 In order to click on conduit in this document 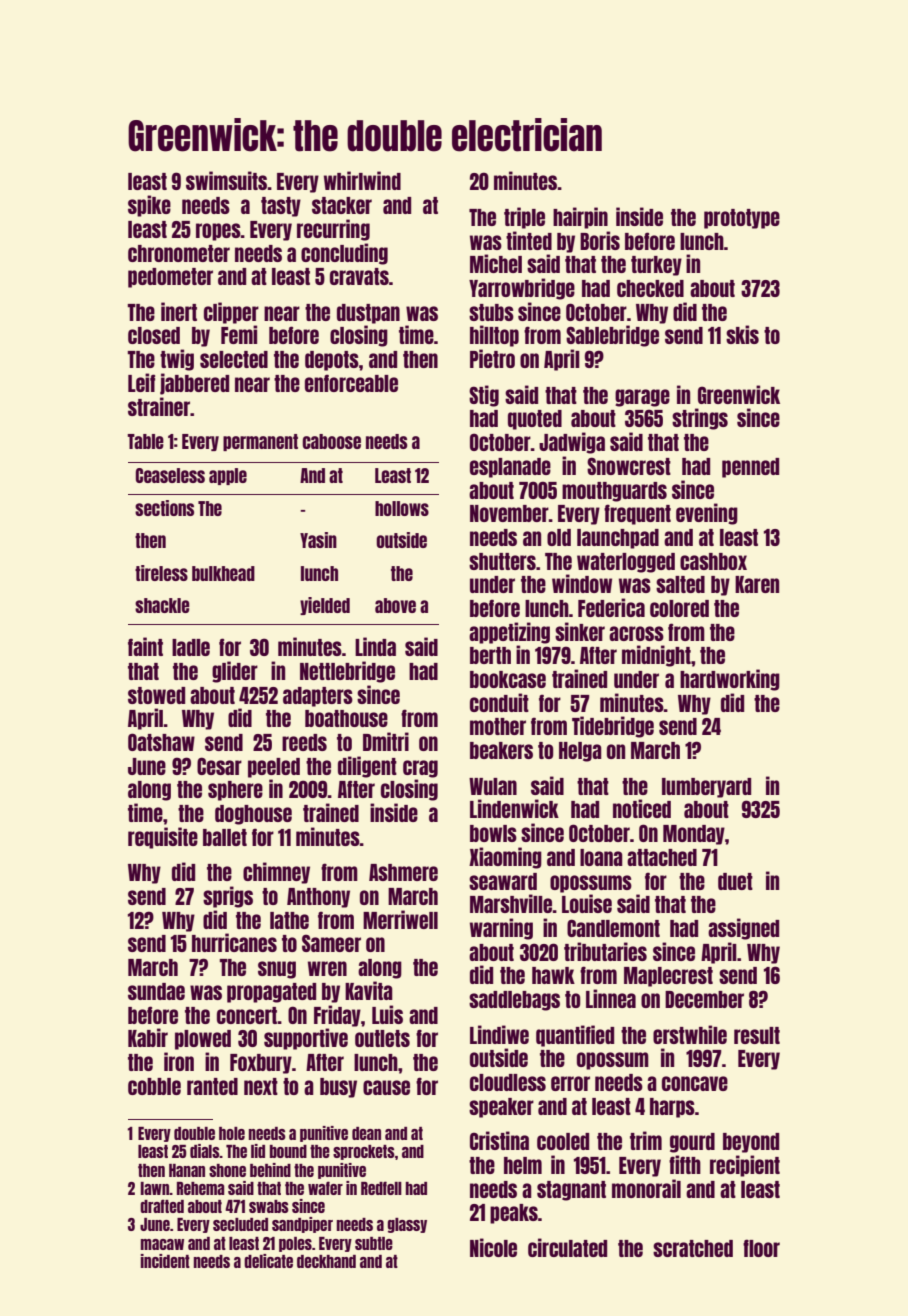, I will do `click(499, 702)`.
